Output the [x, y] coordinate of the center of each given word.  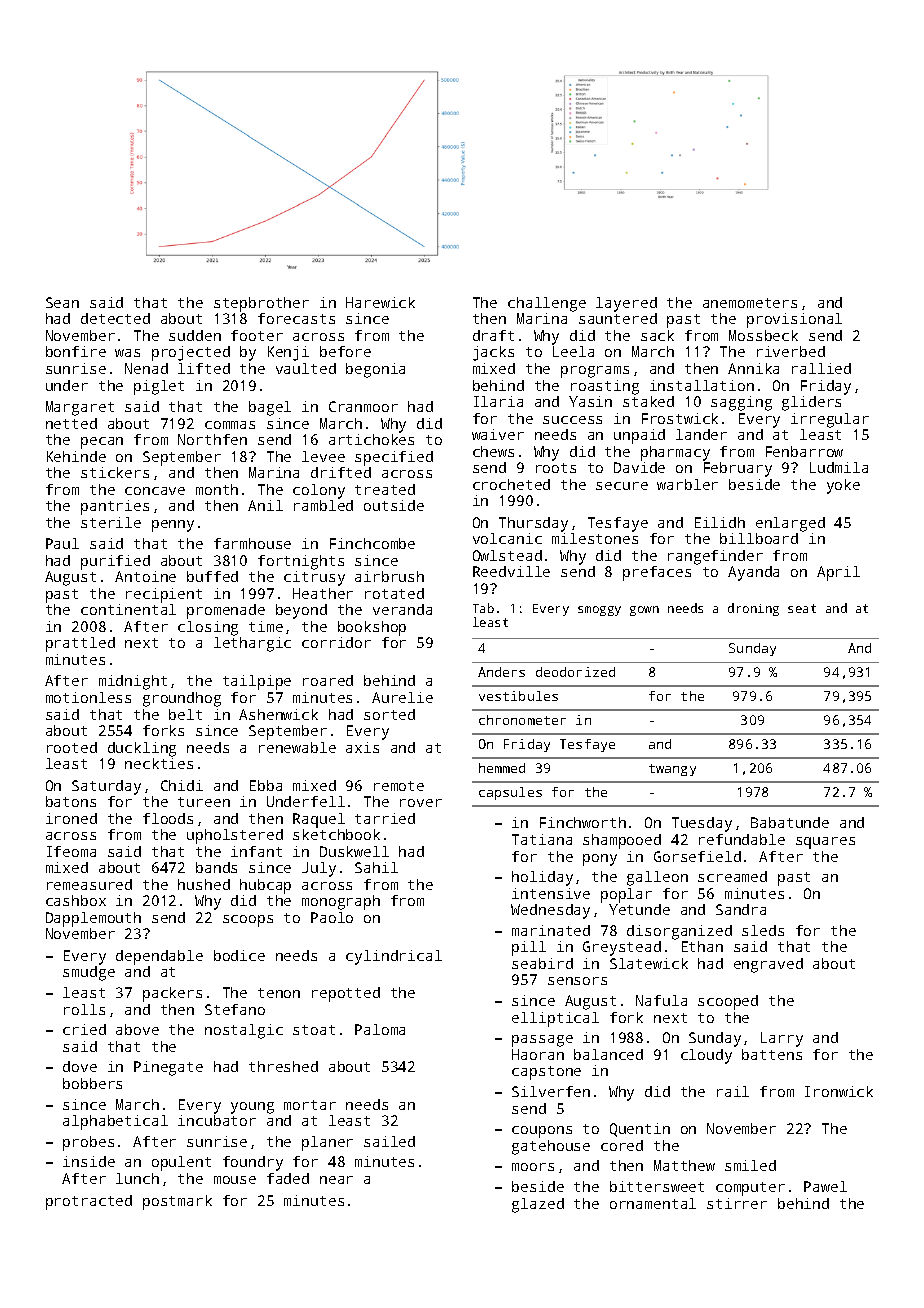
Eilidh [720, 522]
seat [802, 608]
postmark [177, 1202]
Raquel [319, 820]
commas [230, 425]
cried [84, 1029]
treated [385, 489]
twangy [672, 770]
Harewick [380, 302]
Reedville [511, 571]
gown [644, 611]
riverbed [791, 351]
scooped [728, 1002]
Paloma [380, 1029]
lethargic [252, 644]
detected [115, 318]
